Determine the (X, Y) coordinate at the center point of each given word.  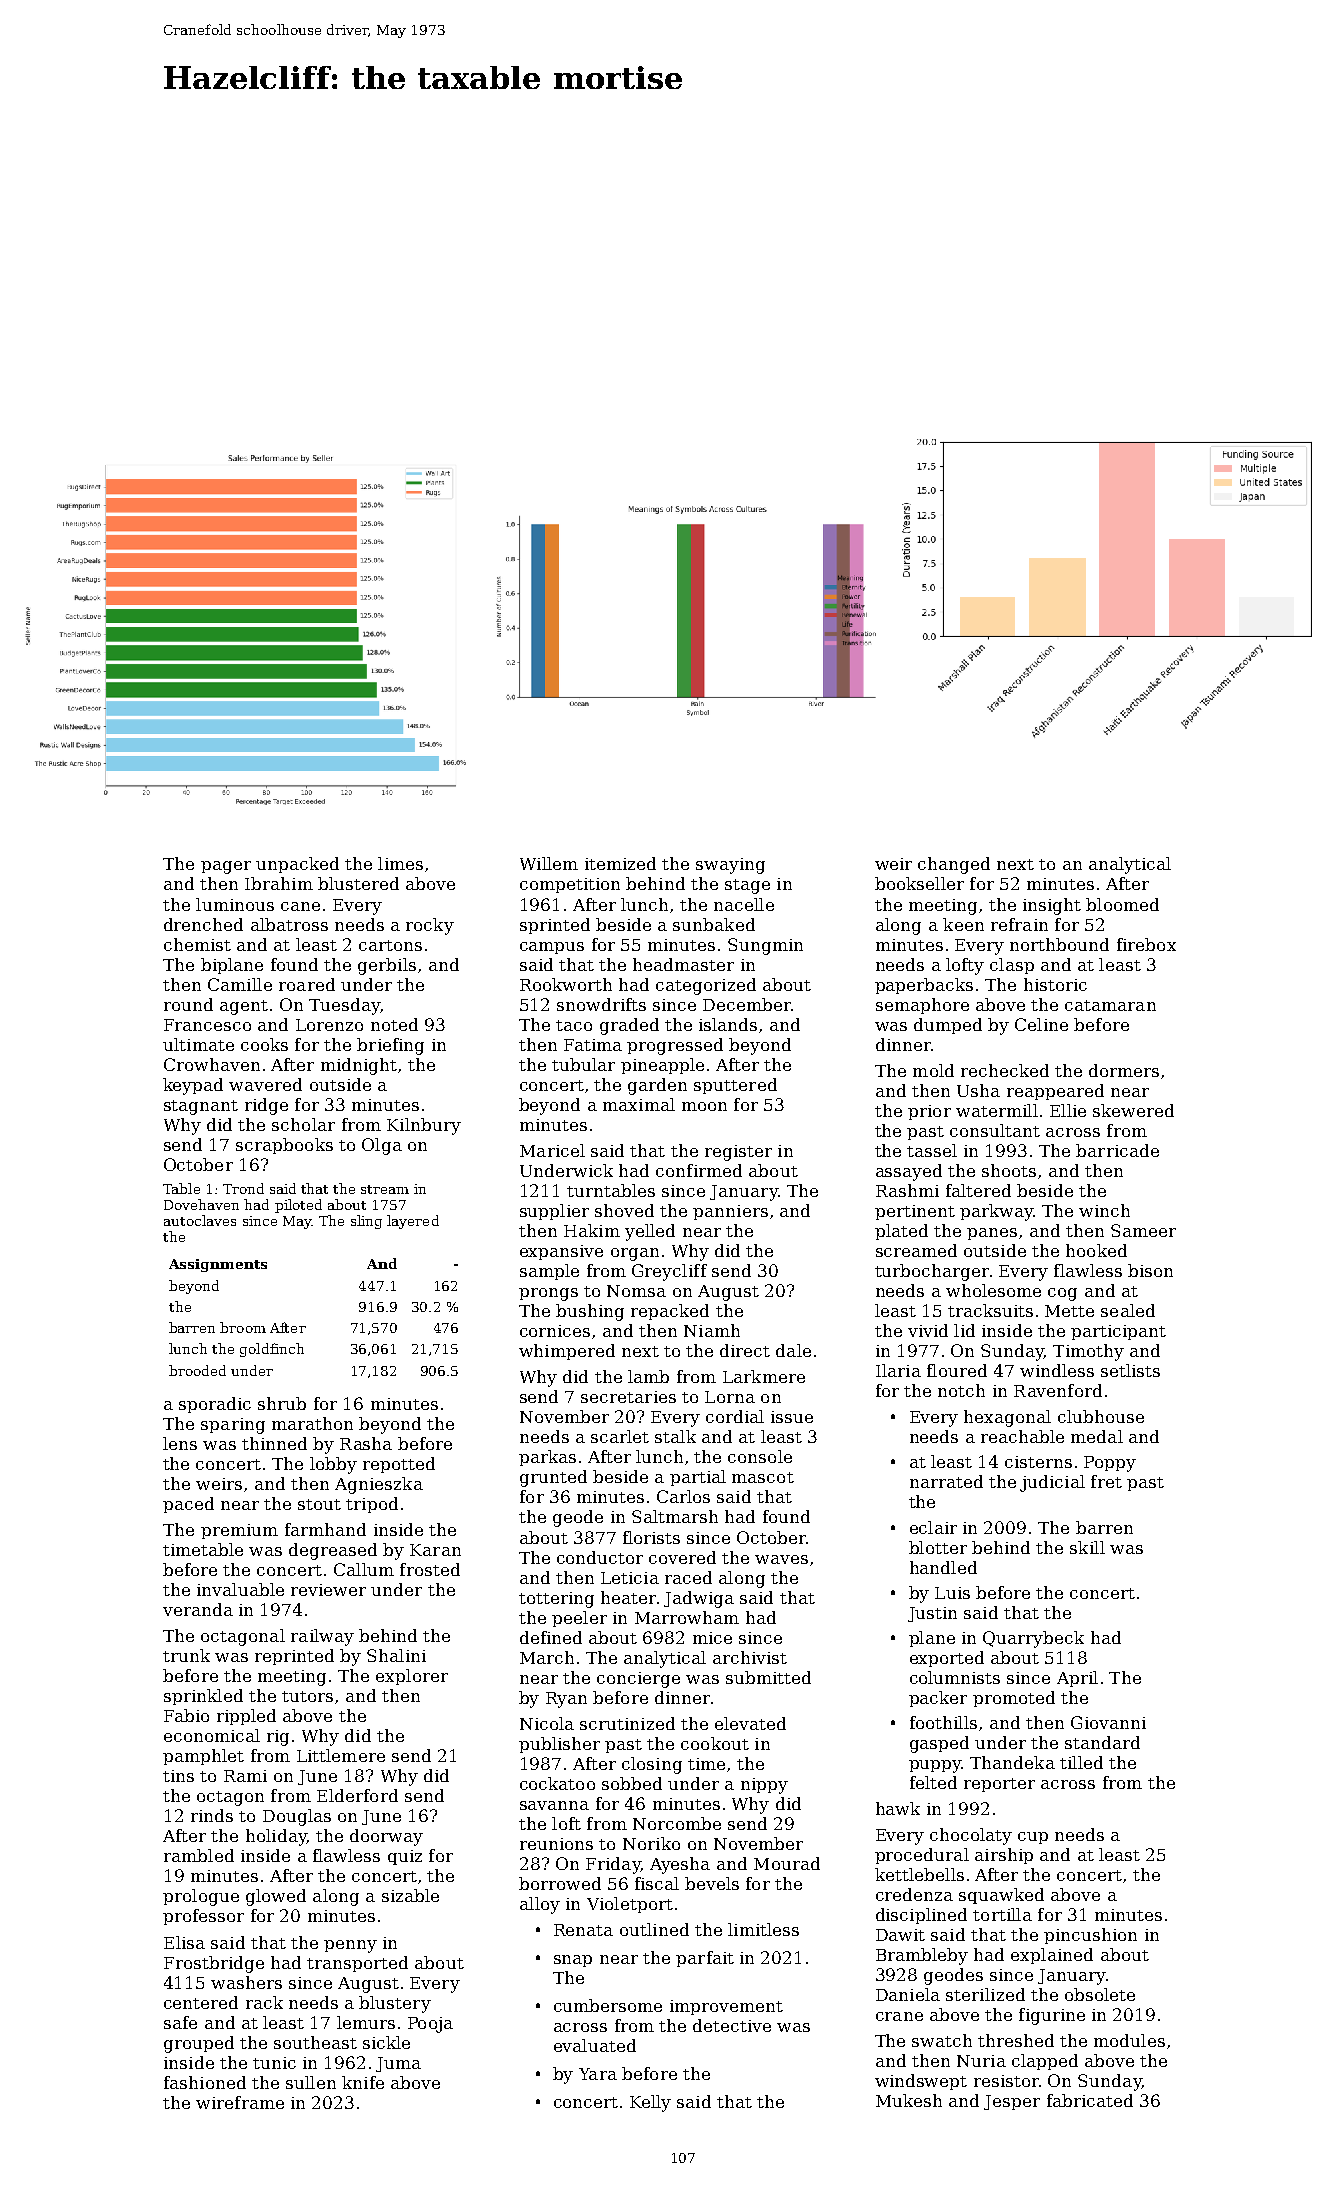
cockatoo (557, 1783)
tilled (1081, 1762)
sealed (1128, 1310)
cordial (735, 1416)
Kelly (650, 2103)
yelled (650, 1232)
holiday (276, 1837)
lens (180, 1443)
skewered (1133, 1110)
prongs (548, 1294)
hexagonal (1007, 1418)
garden (657, 1086)
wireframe (240, 2102)
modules (1129, 2040)
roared (307, 984)
